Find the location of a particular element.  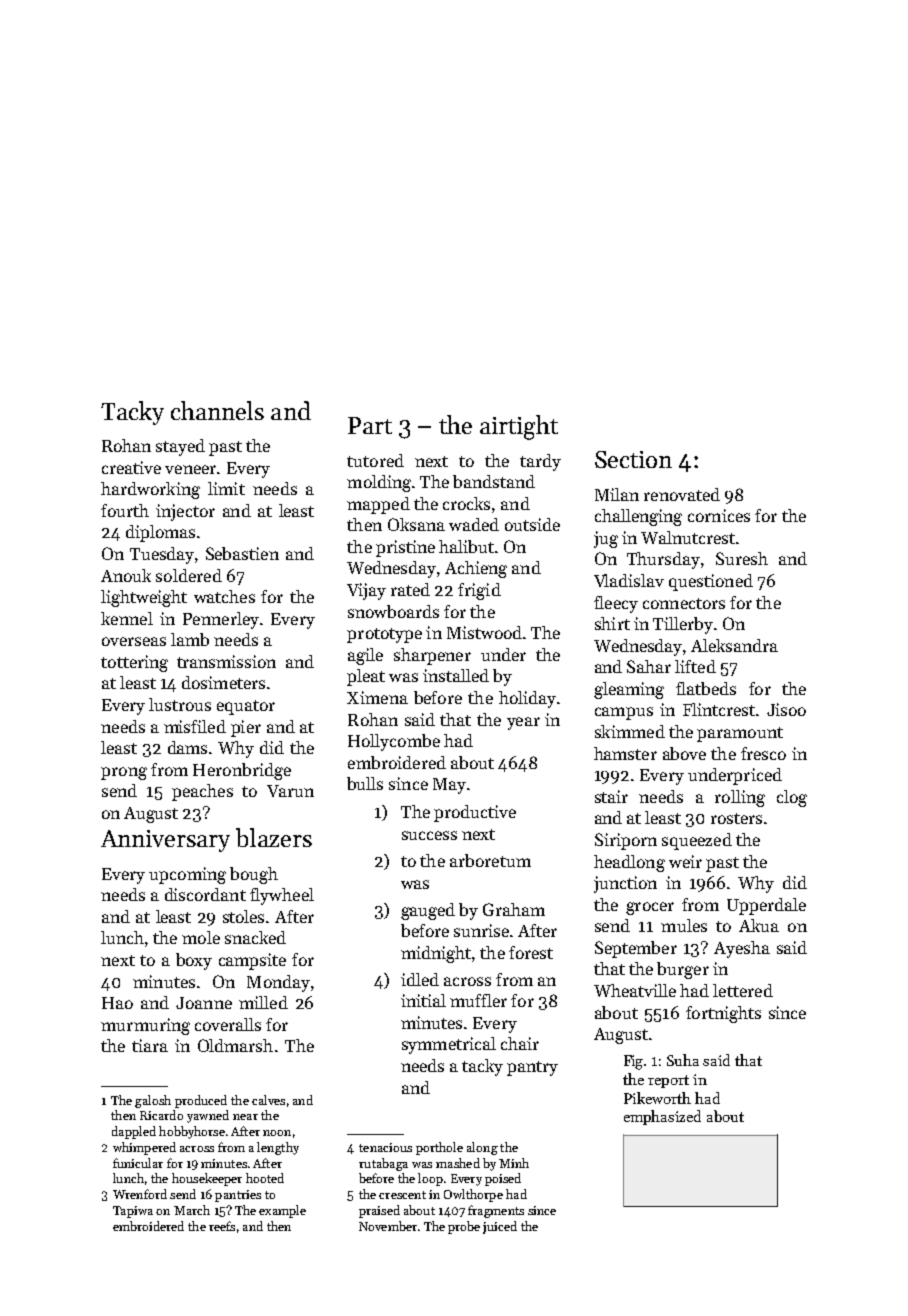

cornices is located at coordinates (719, 515).
